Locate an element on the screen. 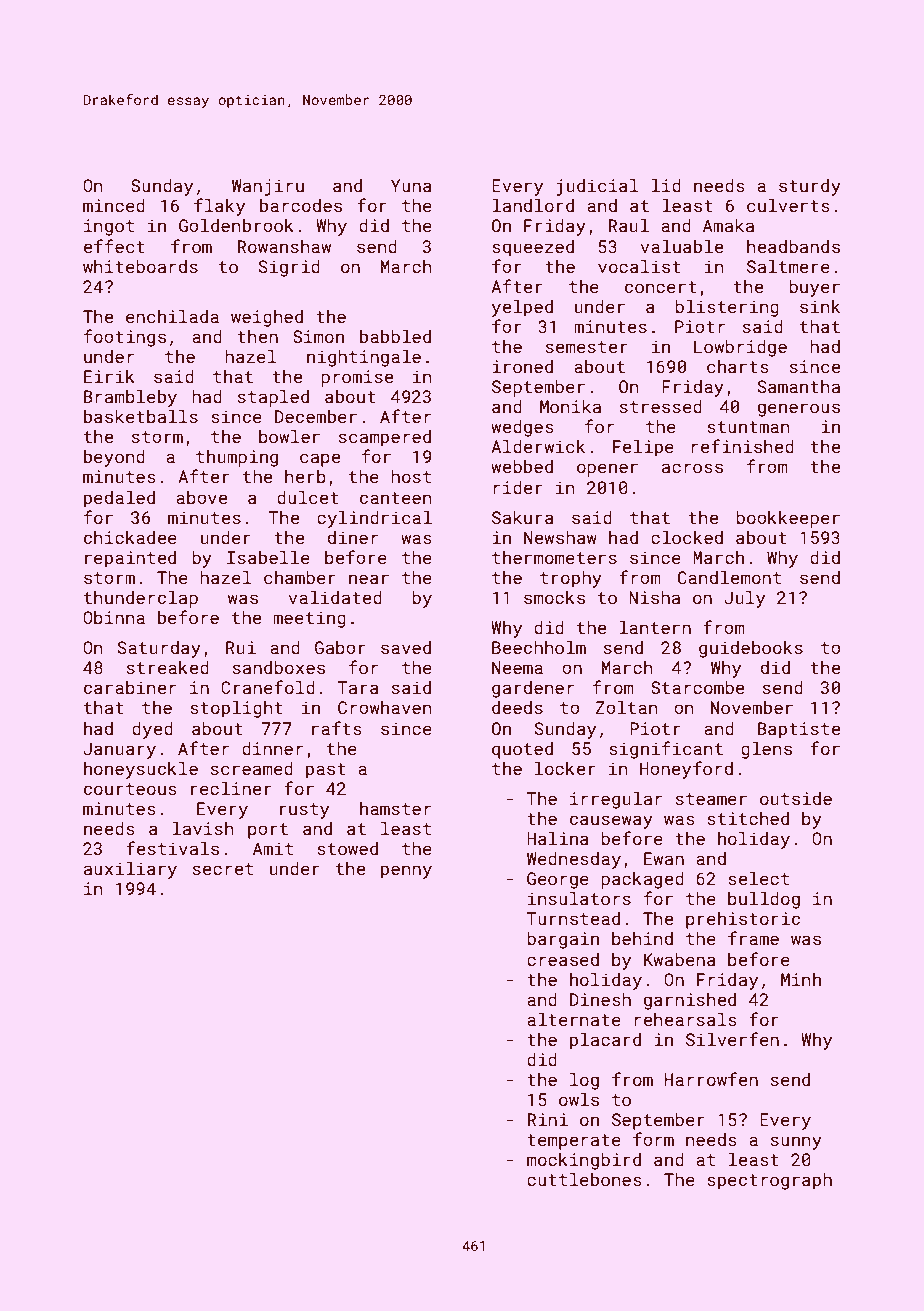  cuttlebones is located at coordinates (584, 1179).
